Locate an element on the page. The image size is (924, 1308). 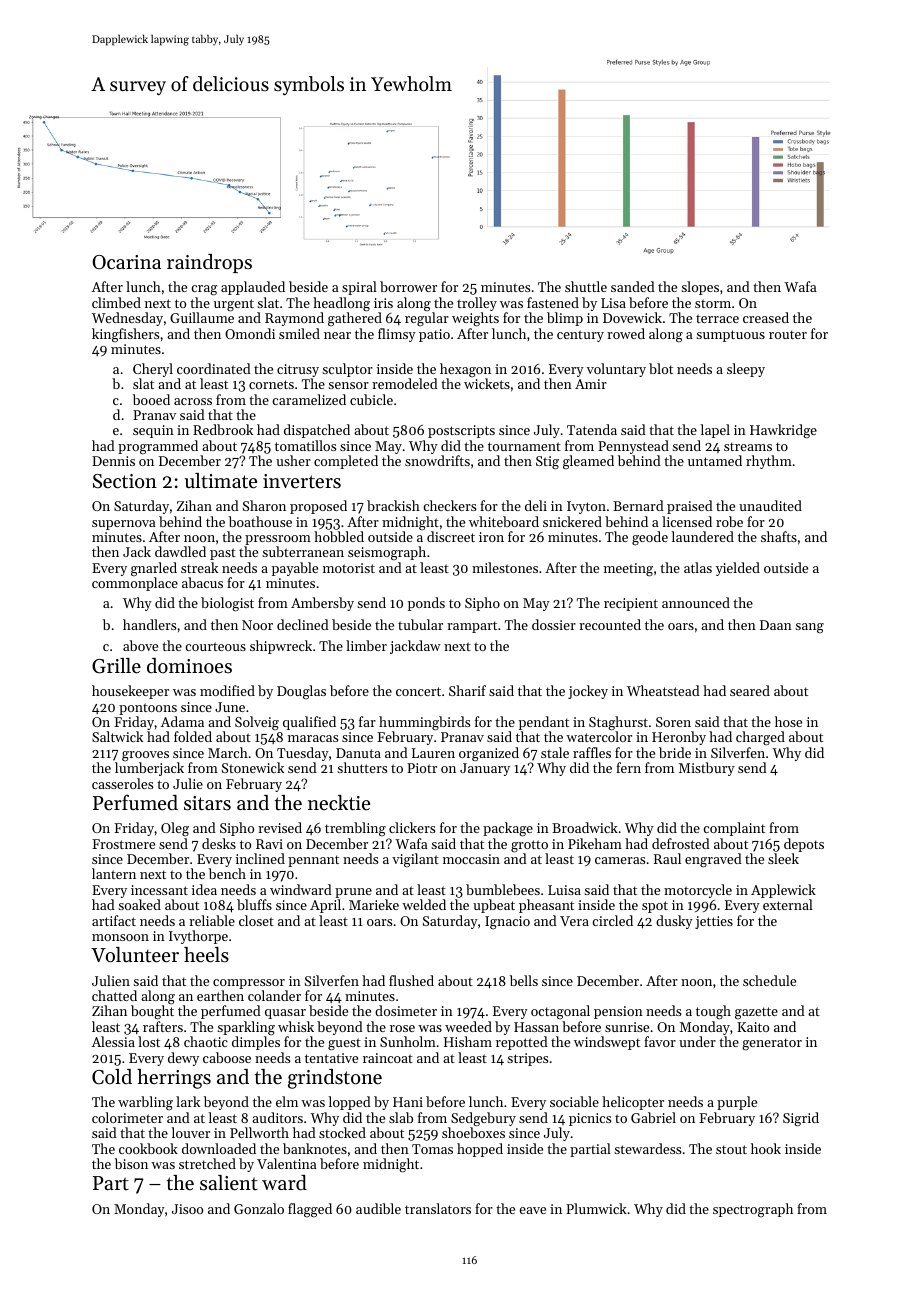
Stig is located at coordinates (547, 463).
